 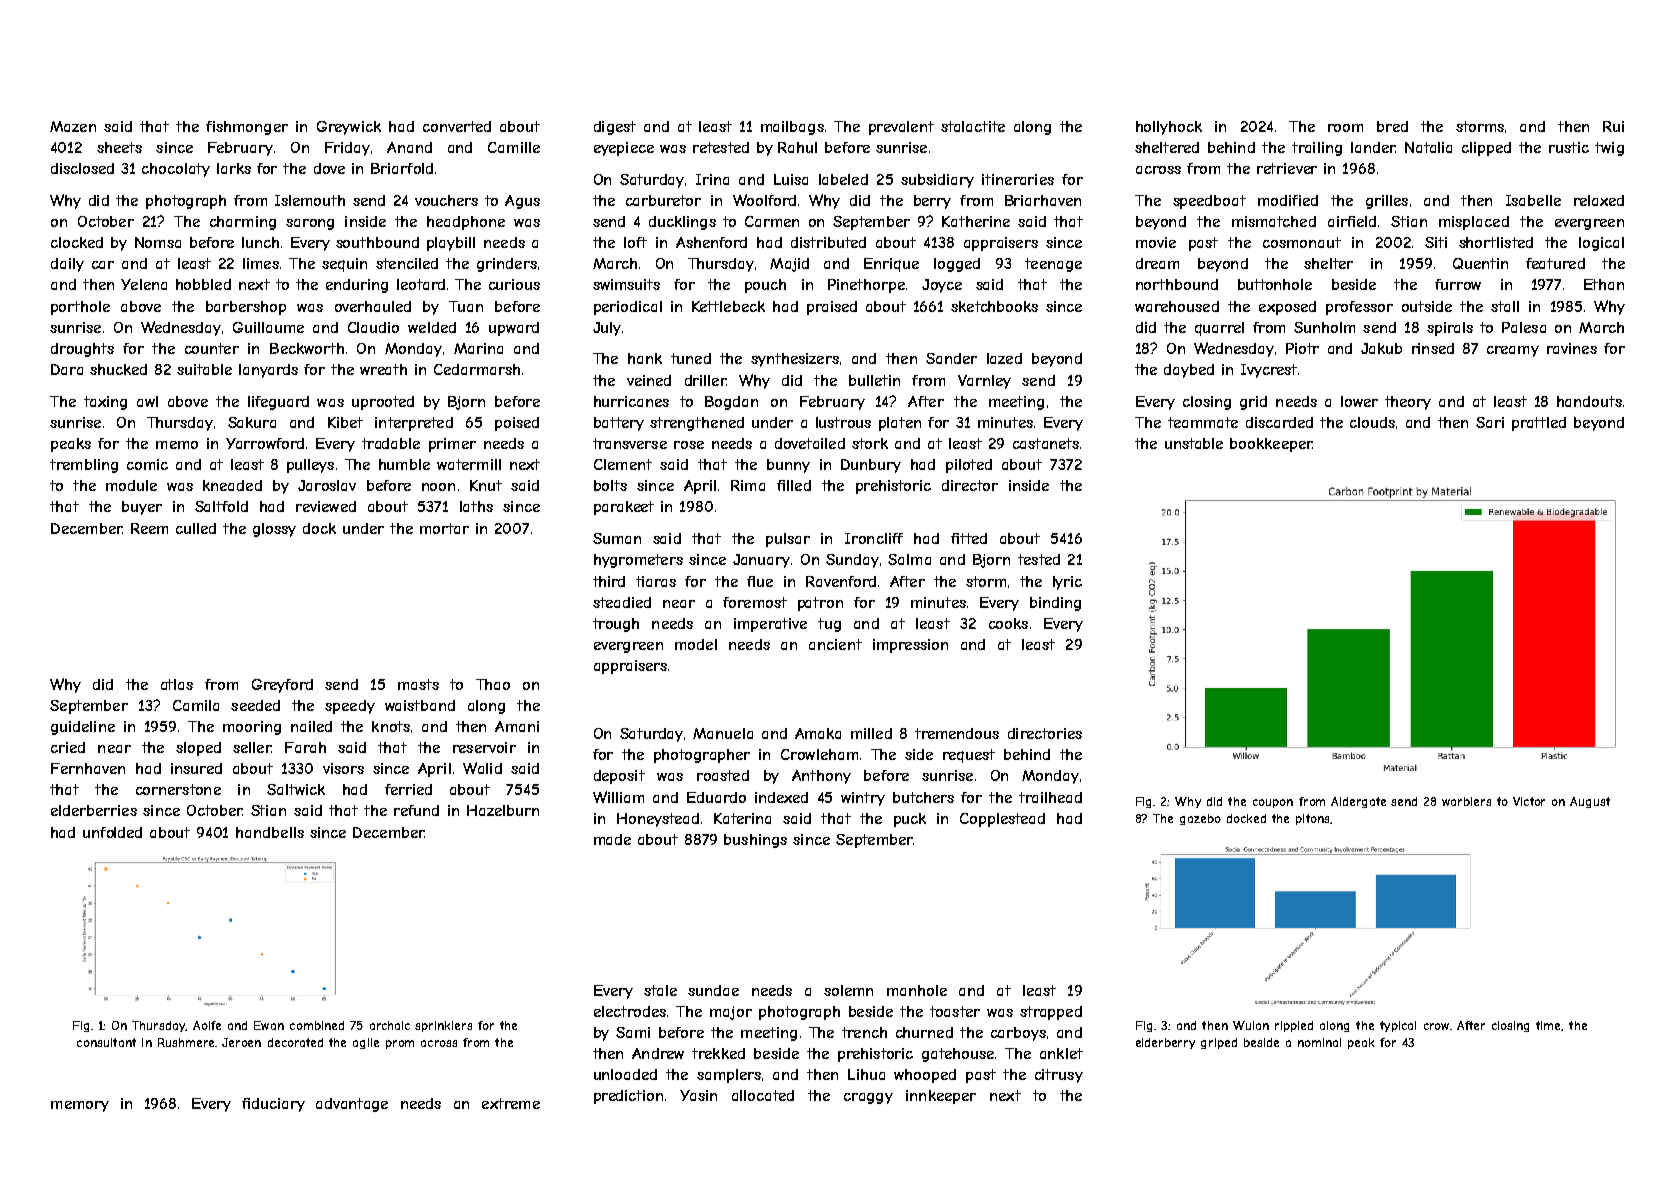 I want to click on overhauled, so click(x=373, y=306).
